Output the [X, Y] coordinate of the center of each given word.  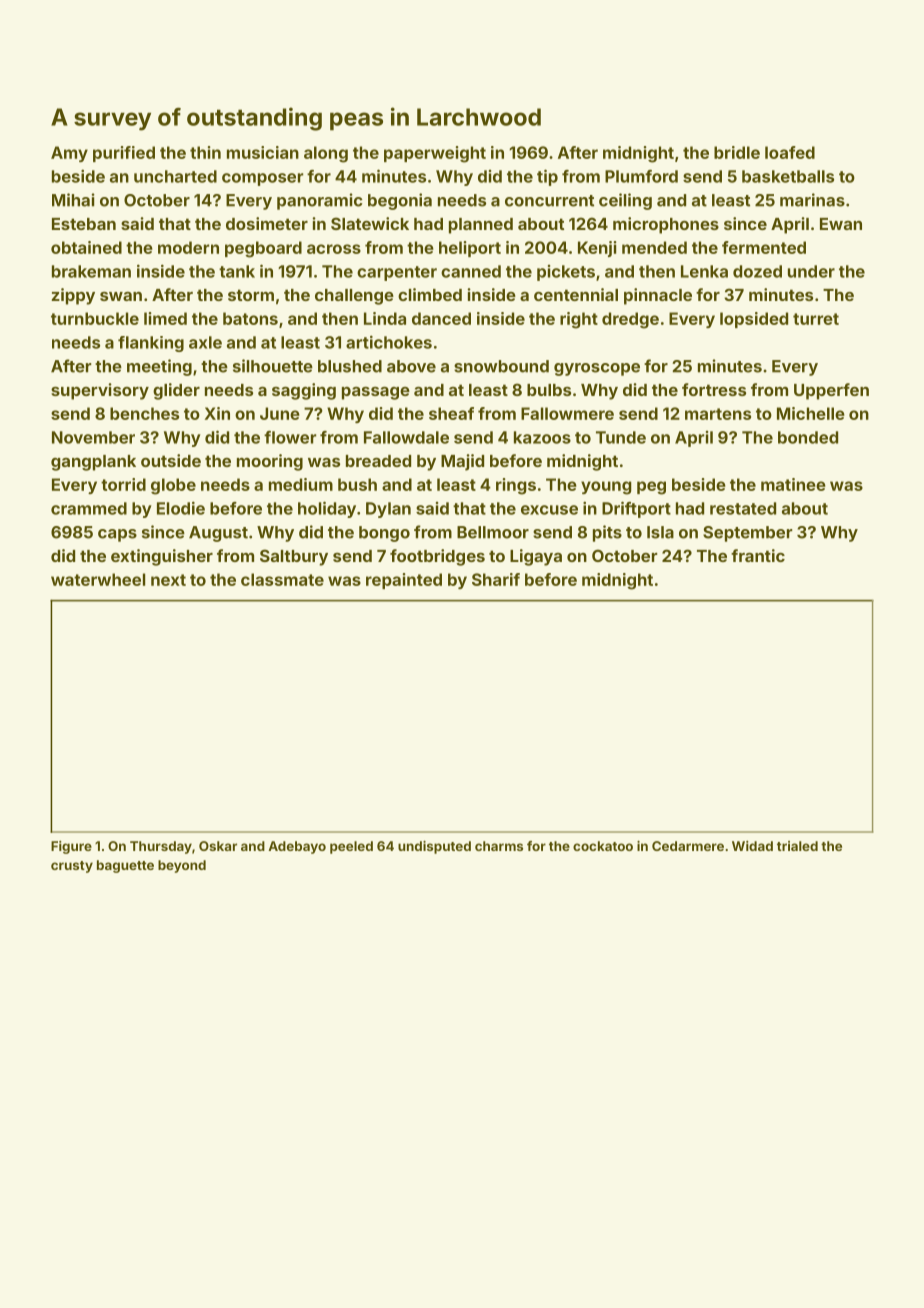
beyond [182, 866]
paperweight [435, 154]
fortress [714, 389]
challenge [354, 297]
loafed [790, 152]
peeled [351, 847]
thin [205, 152]
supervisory [100, 391]
